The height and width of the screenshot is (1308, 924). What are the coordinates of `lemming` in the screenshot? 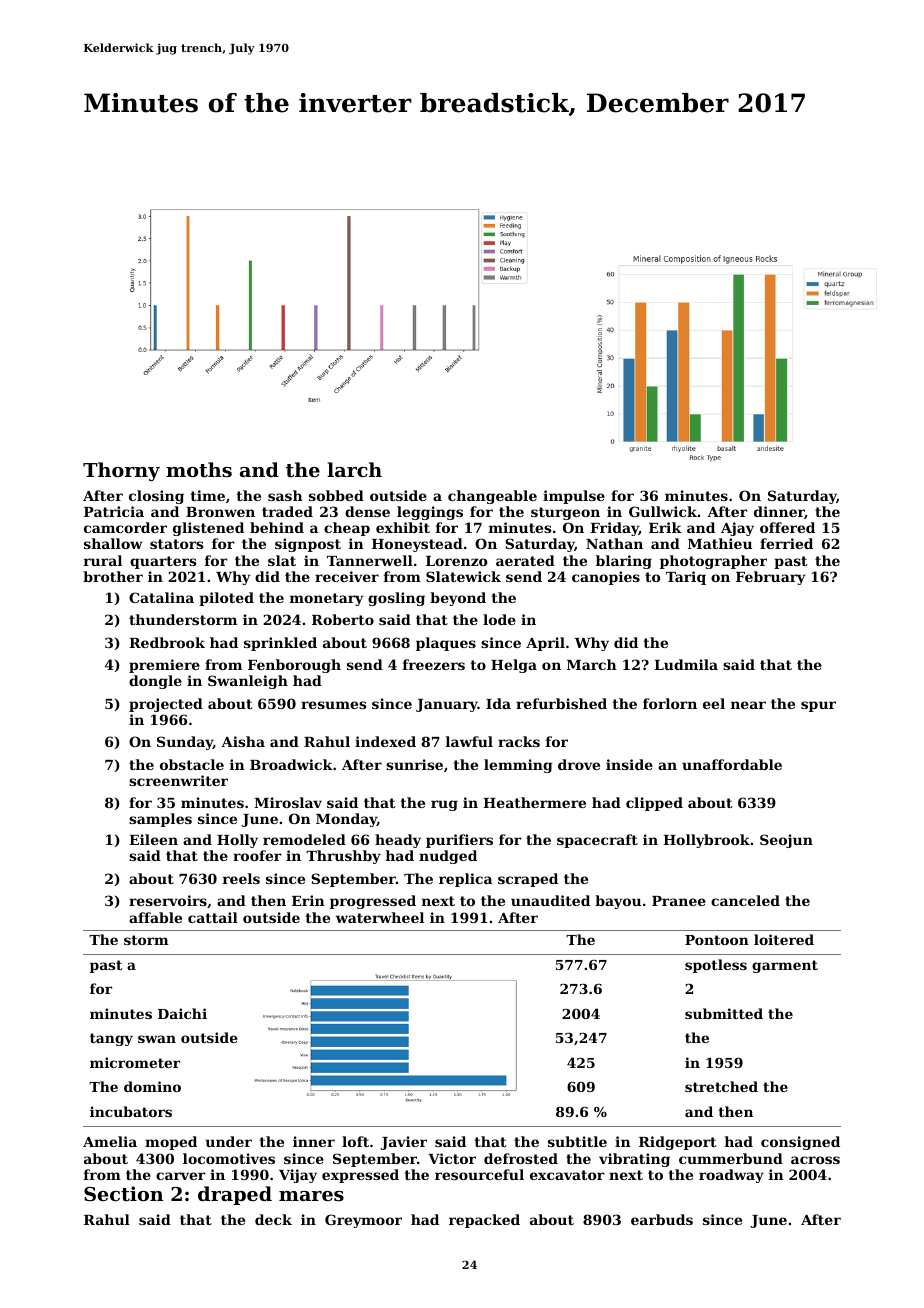 It's located at (518, 766).
